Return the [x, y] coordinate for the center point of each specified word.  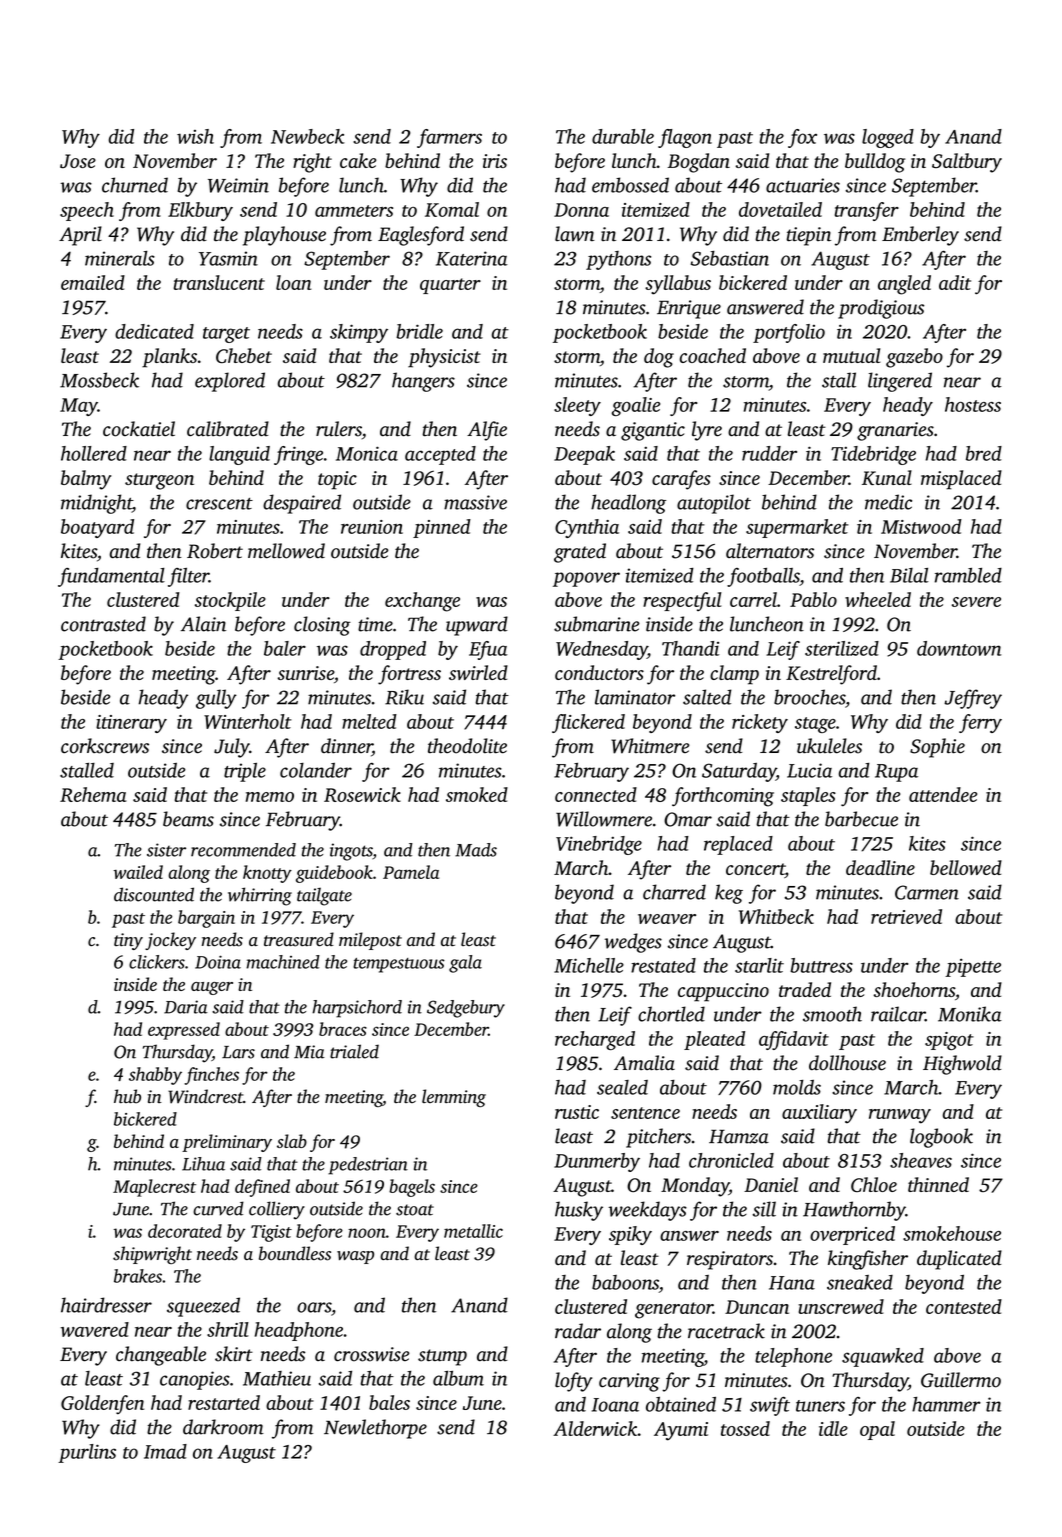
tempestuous [399, 965]
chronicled [731, 1160]
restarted [224, 1402]
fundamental [111, 577]
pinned [442, 528]
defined [262, 1188]
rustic [577, 1112]
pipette [973, 967]
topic [337, 480]
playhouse [284, 236]
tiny [128, 941]
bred [984, 453]
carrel [753, 599]
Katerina [472, 258]
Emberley [920, 236]
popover [586, 579]
